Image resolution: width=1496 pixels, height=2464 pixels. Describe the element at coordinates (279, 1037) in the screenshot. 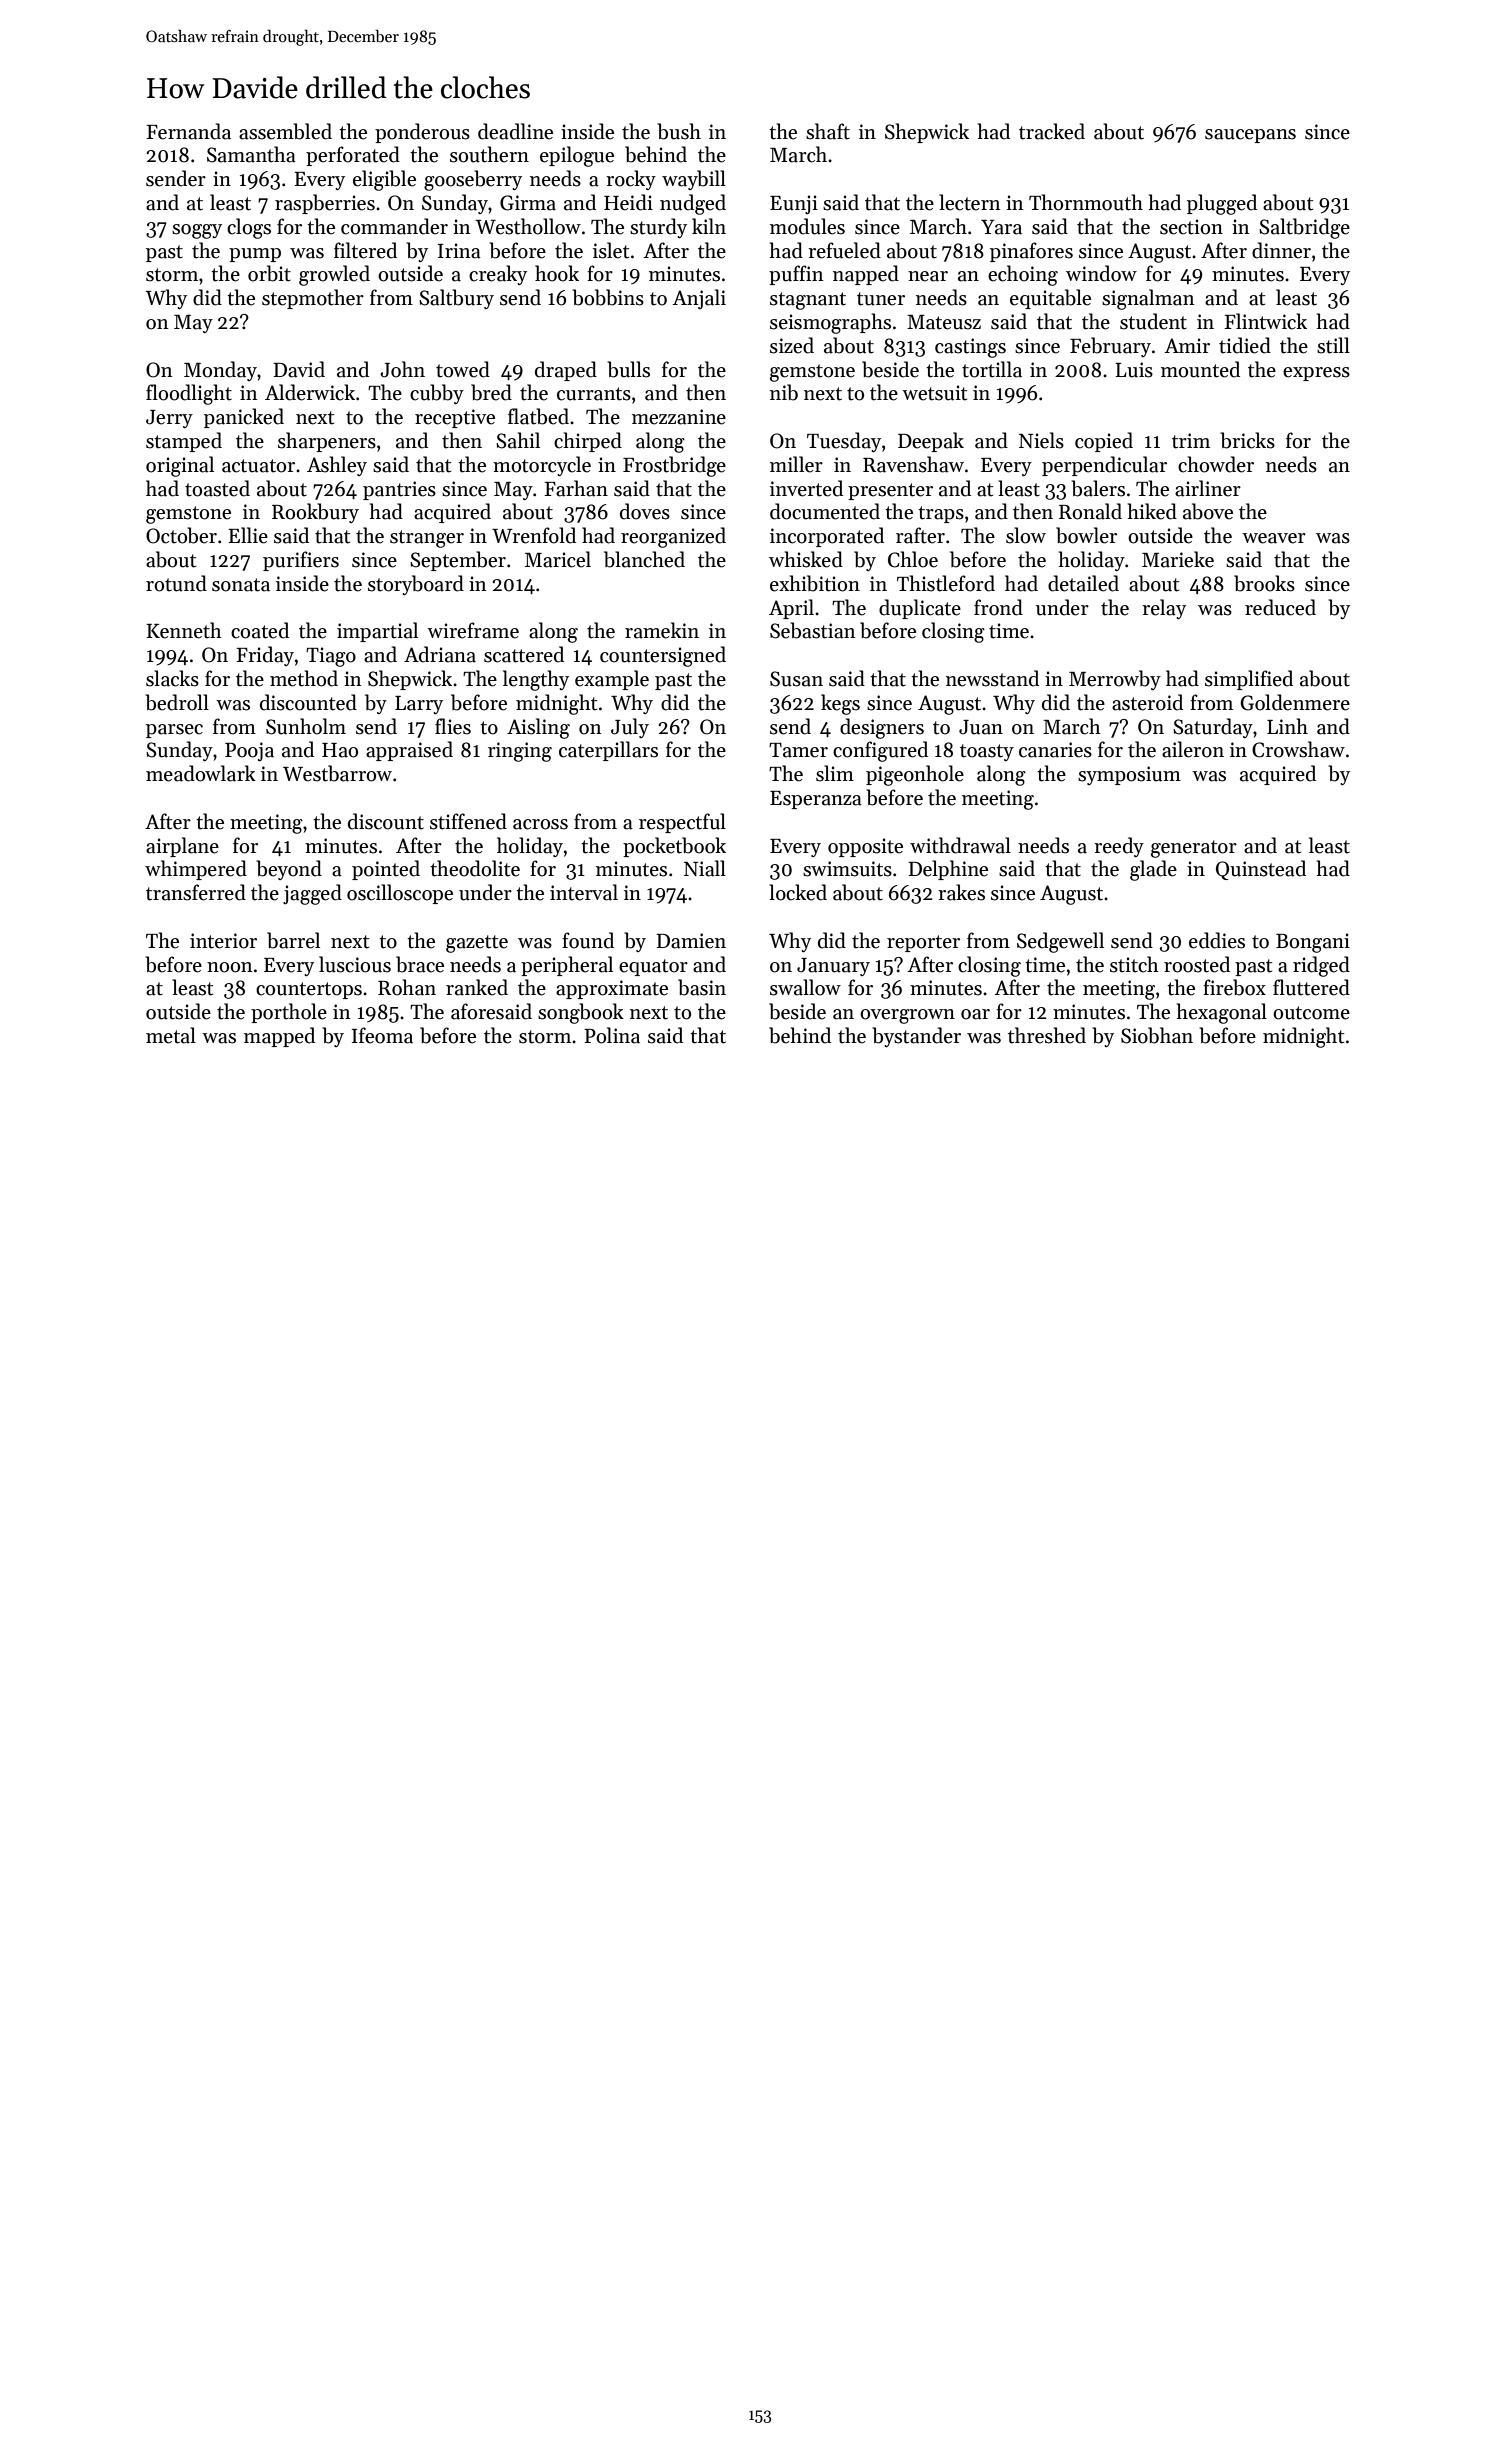

I see `mapped` at that location.
